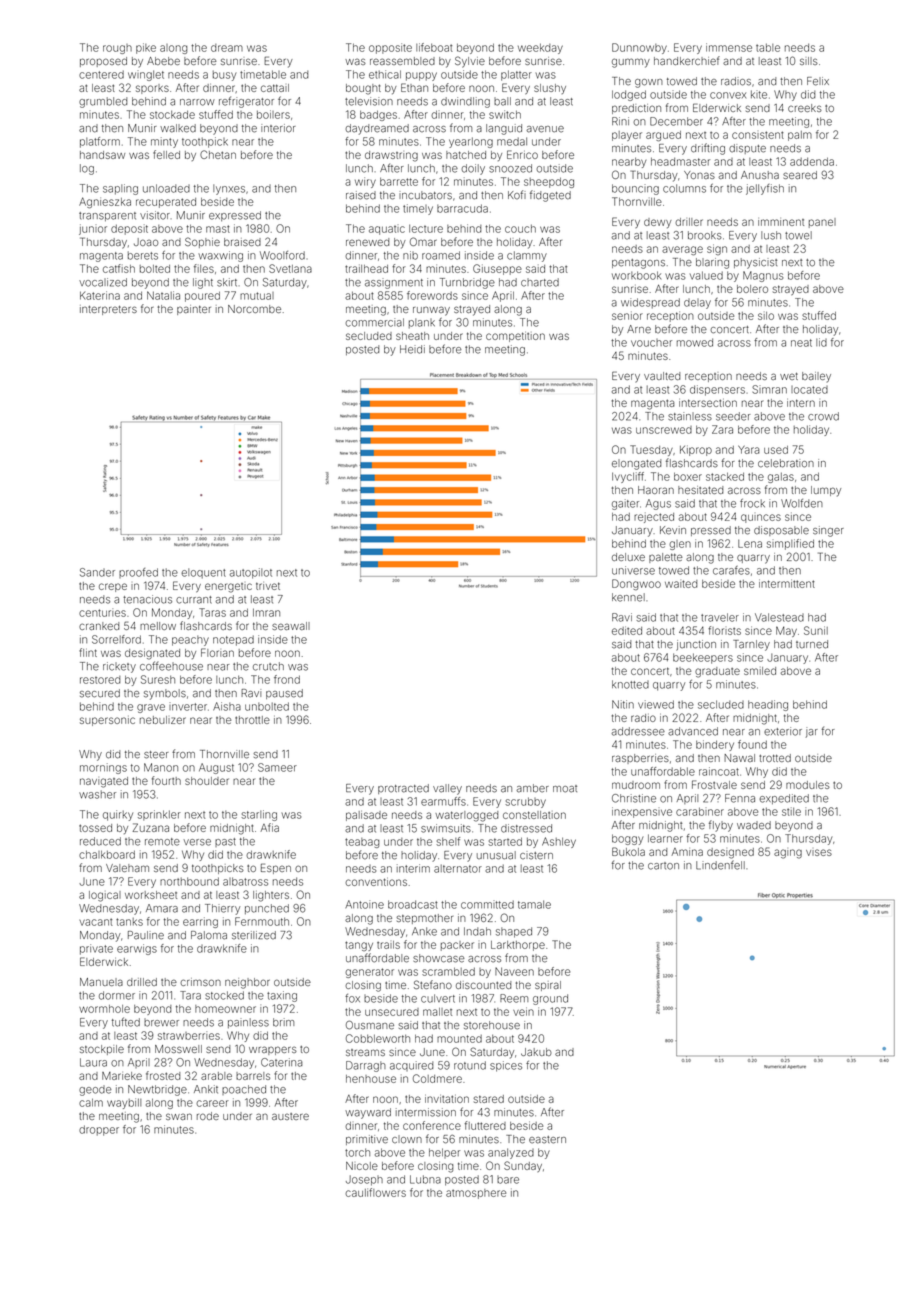 This screenshot has height=1308, width=924. I want to click on voucher, so click(651, 343).
